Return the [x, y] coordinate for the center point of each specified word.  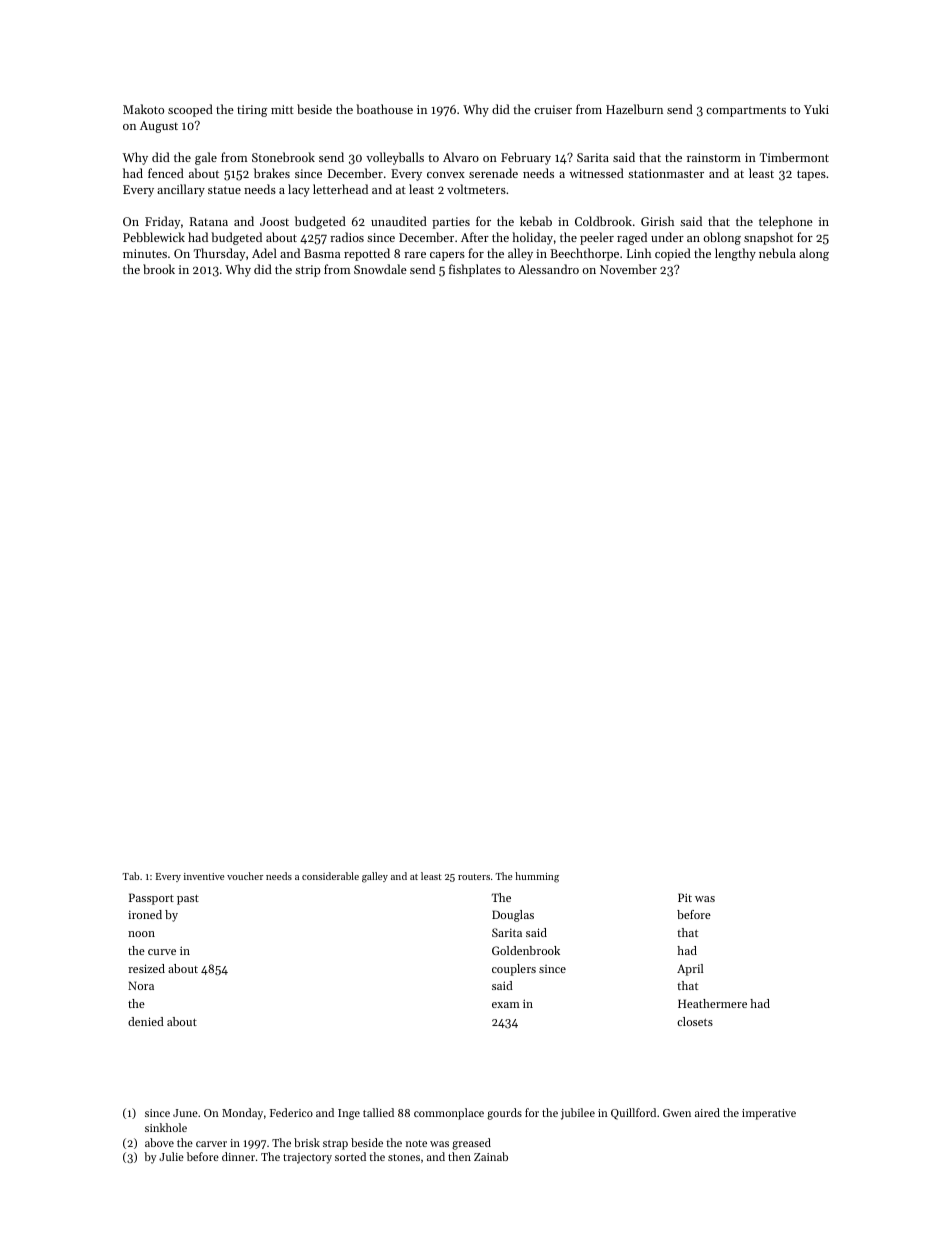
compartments [746, 111]
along [814, 254]
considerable [330, 876]
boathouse [384, 109]
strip [308, 271]
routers [474, 877]
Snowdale [380, 269]
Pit [685, 897]
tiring [252, 111]
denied [146, 1021]
